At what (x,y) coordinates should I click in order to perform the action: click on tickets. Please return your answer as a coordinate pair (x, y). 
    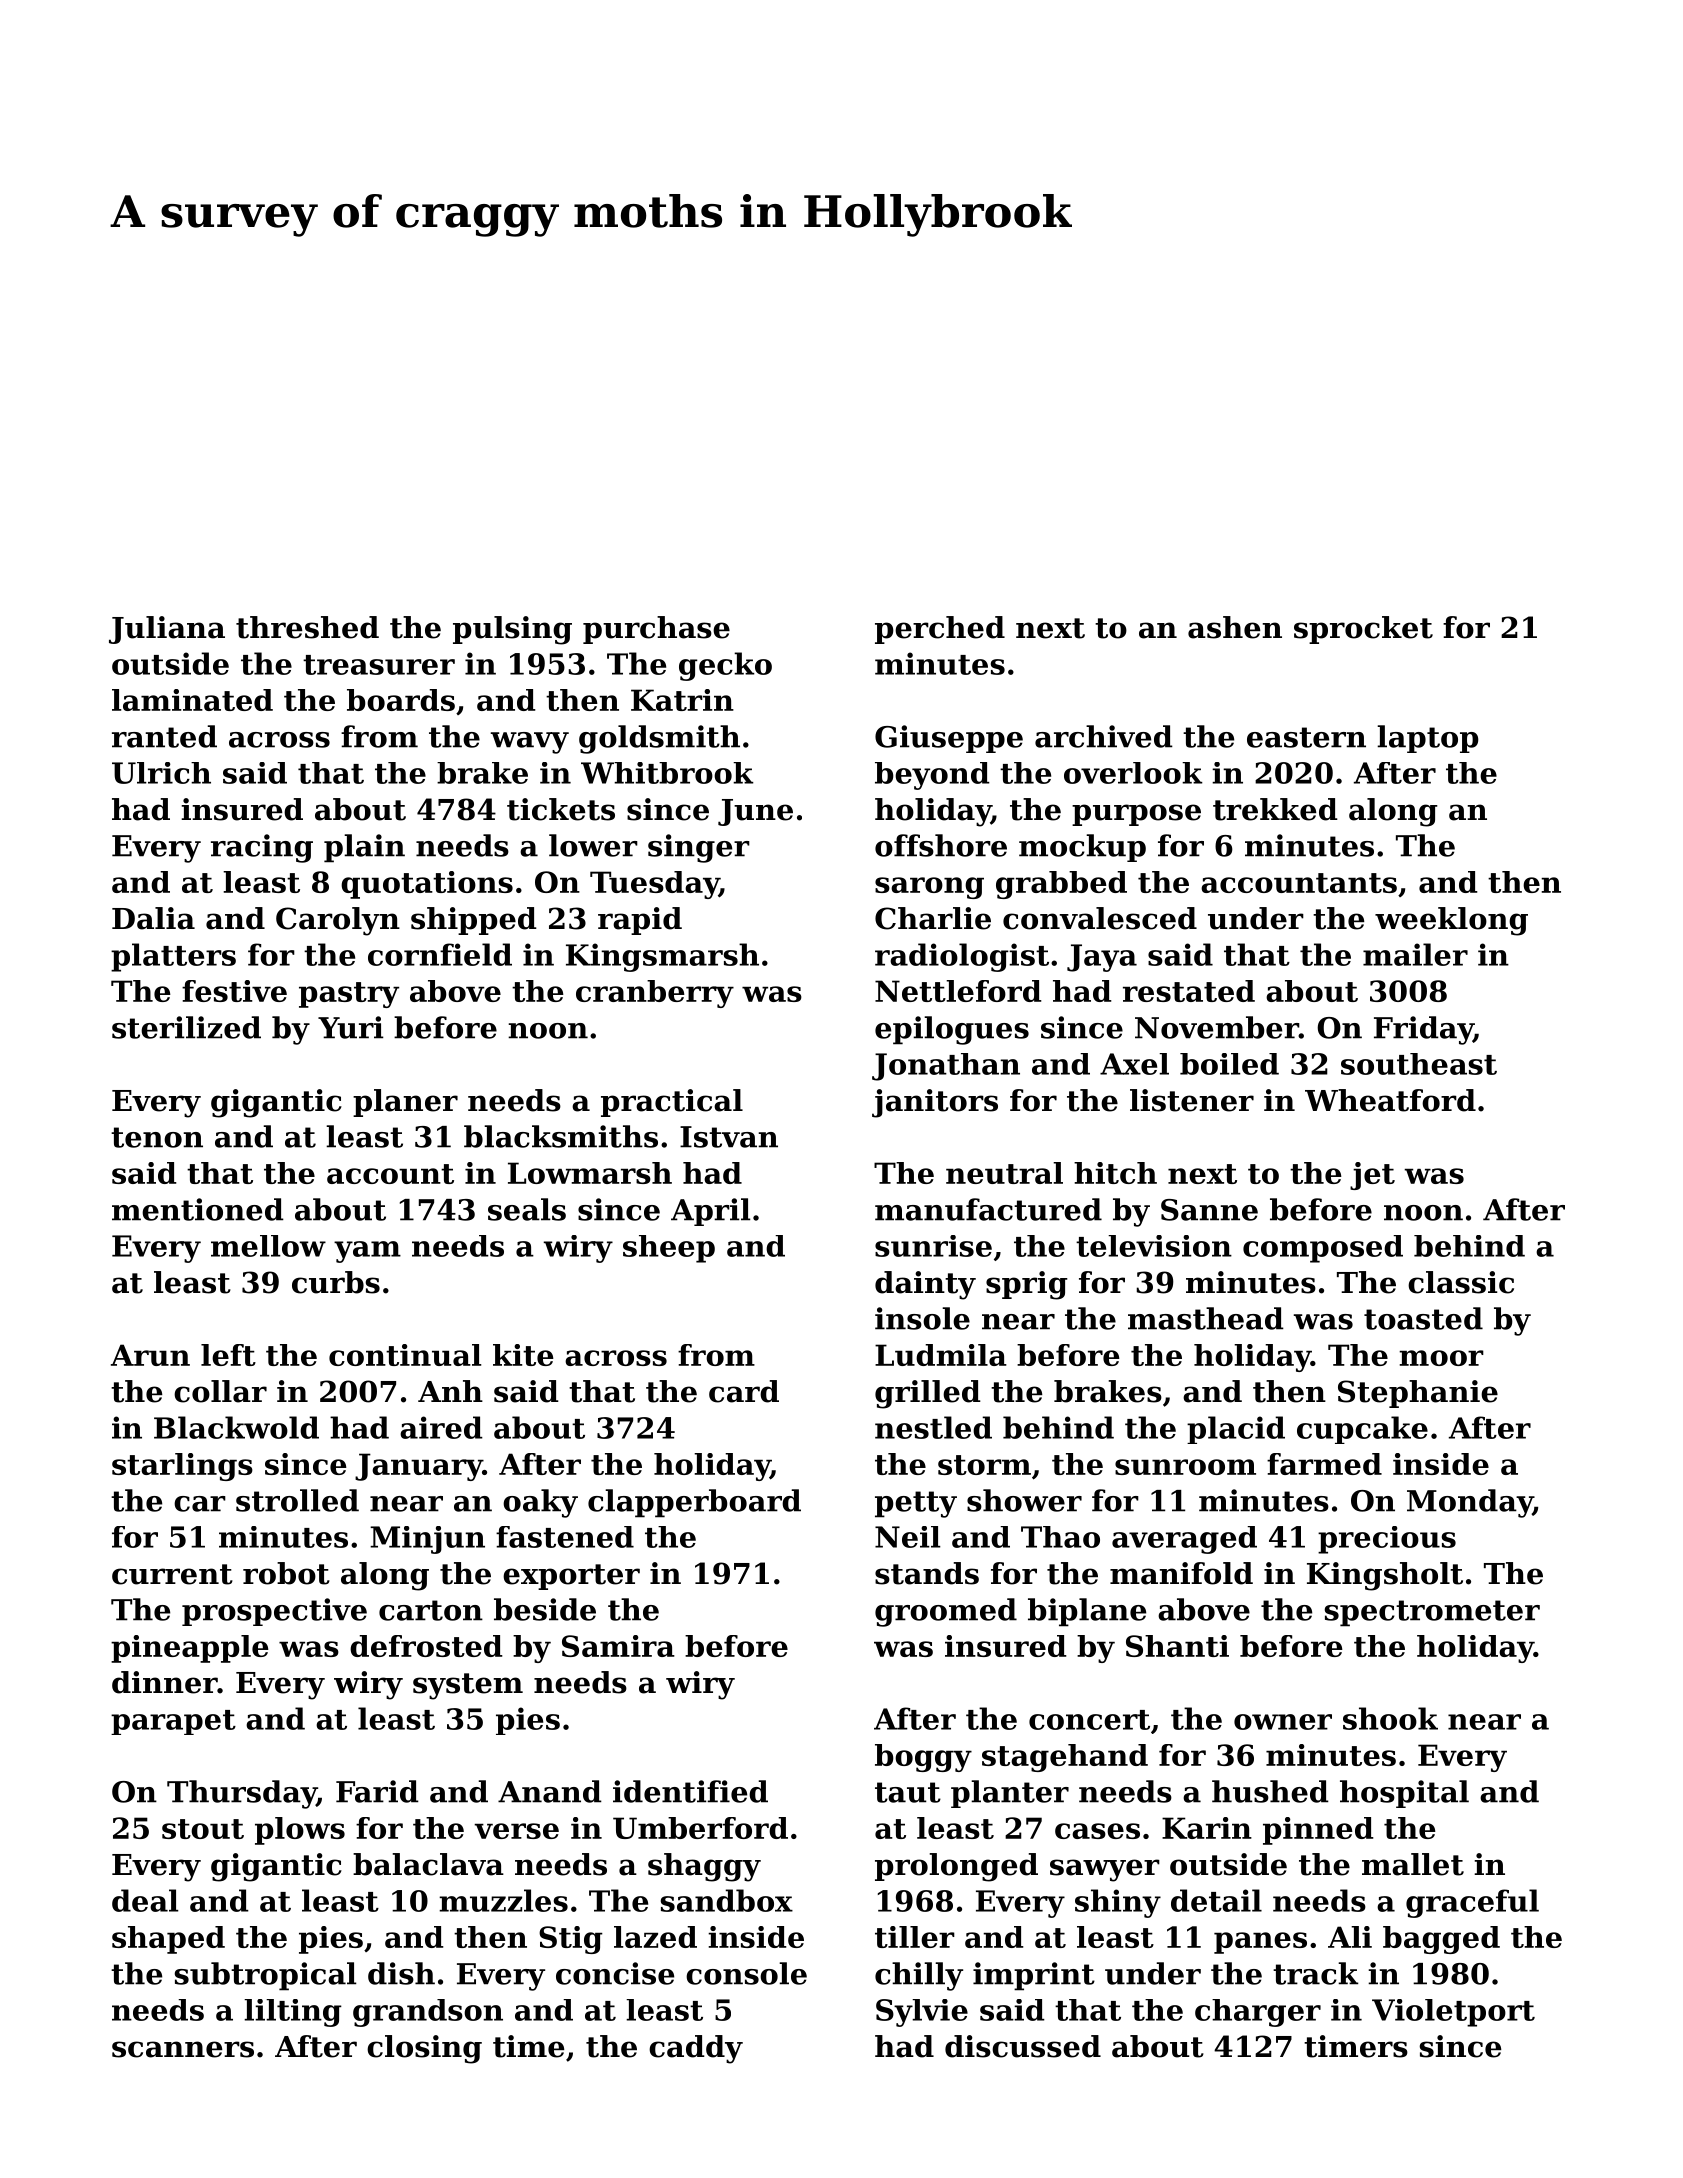
    Looking at the image, I should click on (561, 809).
